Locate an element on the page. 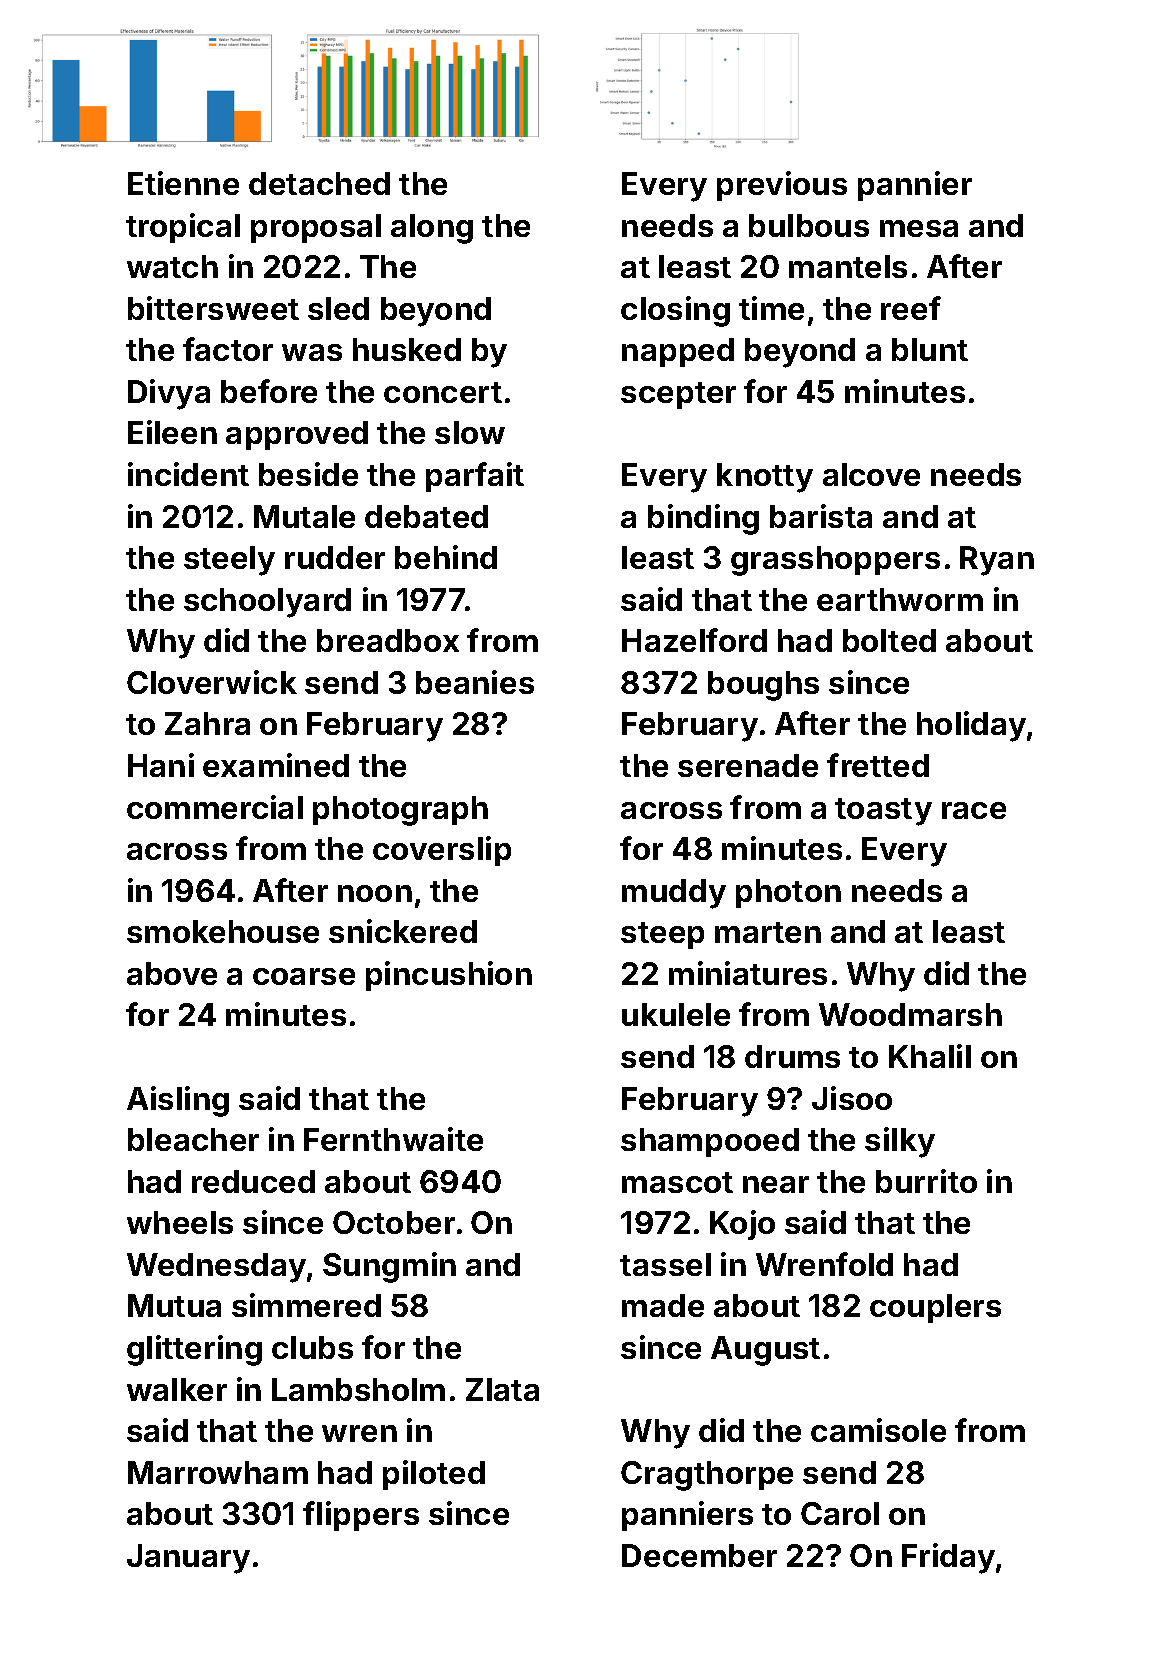 This document has height=1654, width=1165. toasty is located at coordinates (883, 812).
